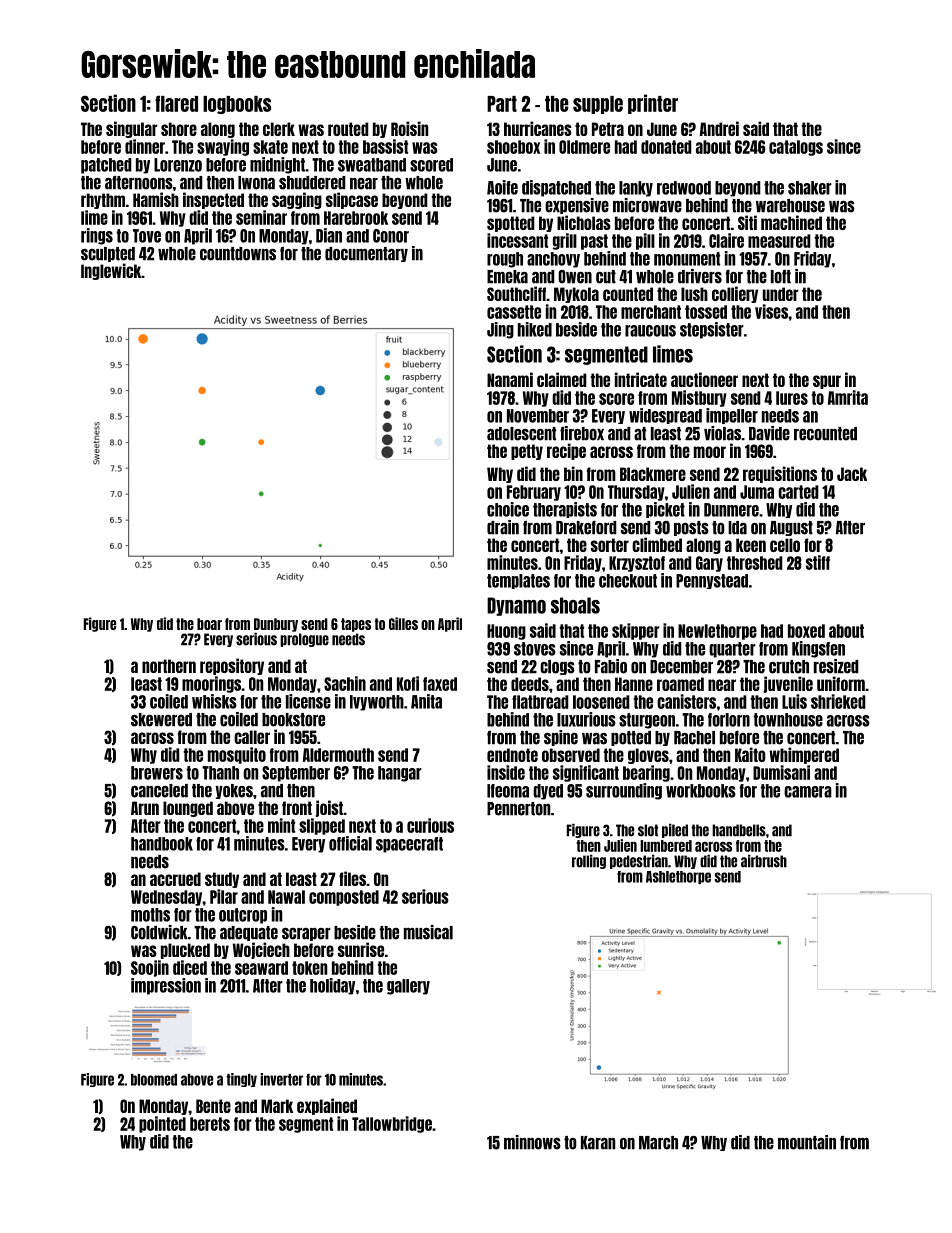  What do you see at coordinates (145, 808) in the screenshot?
I see `Arun` at bounding box center [145, 808].
